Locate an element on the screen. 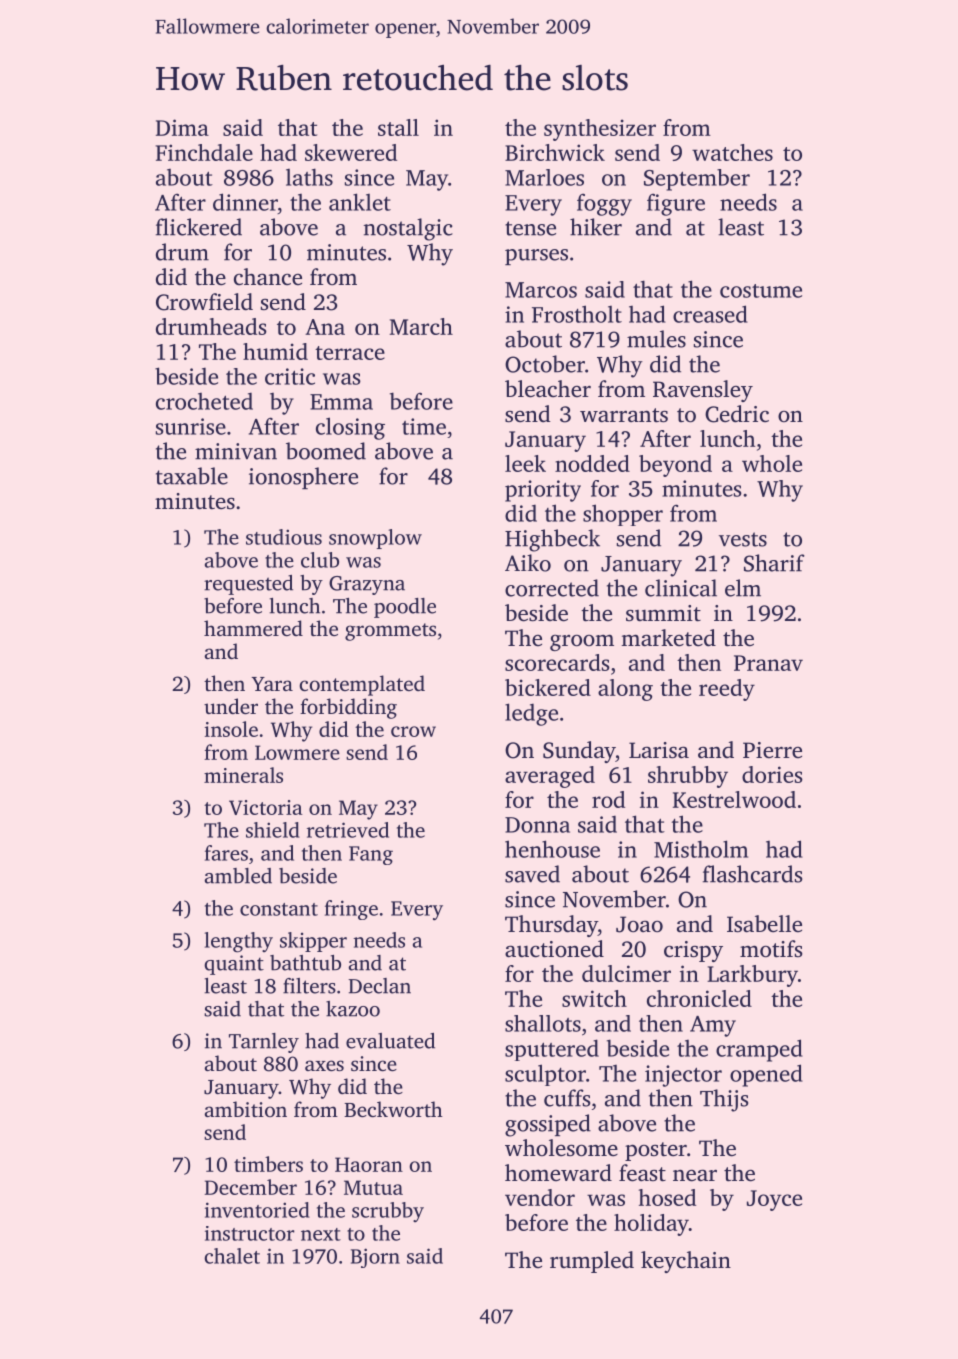  creased is located at coordinates (710, 314).
